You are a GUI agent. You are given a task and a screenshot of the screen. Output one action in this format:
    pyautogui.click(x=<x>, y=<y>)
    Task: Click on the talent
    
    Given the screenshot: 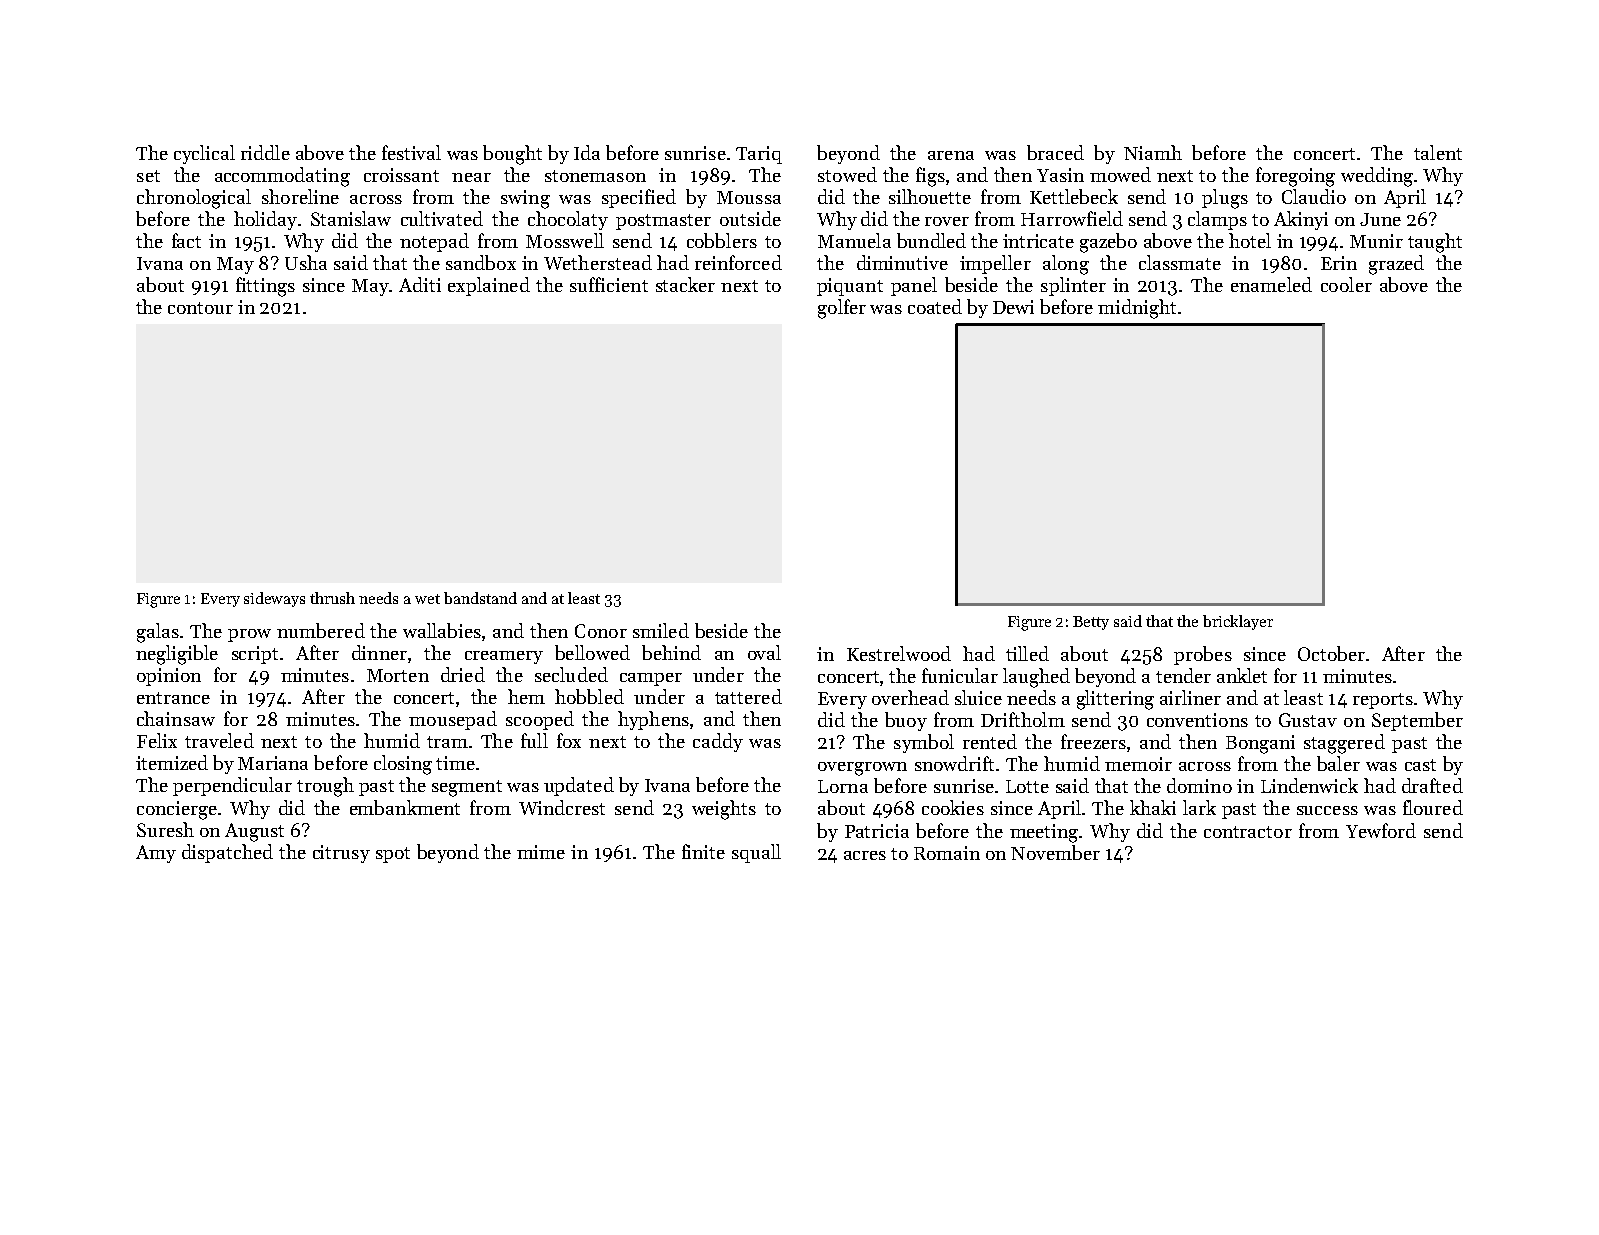 What is the action you would take?
    pyautogui.click(x=1438, y=152)
